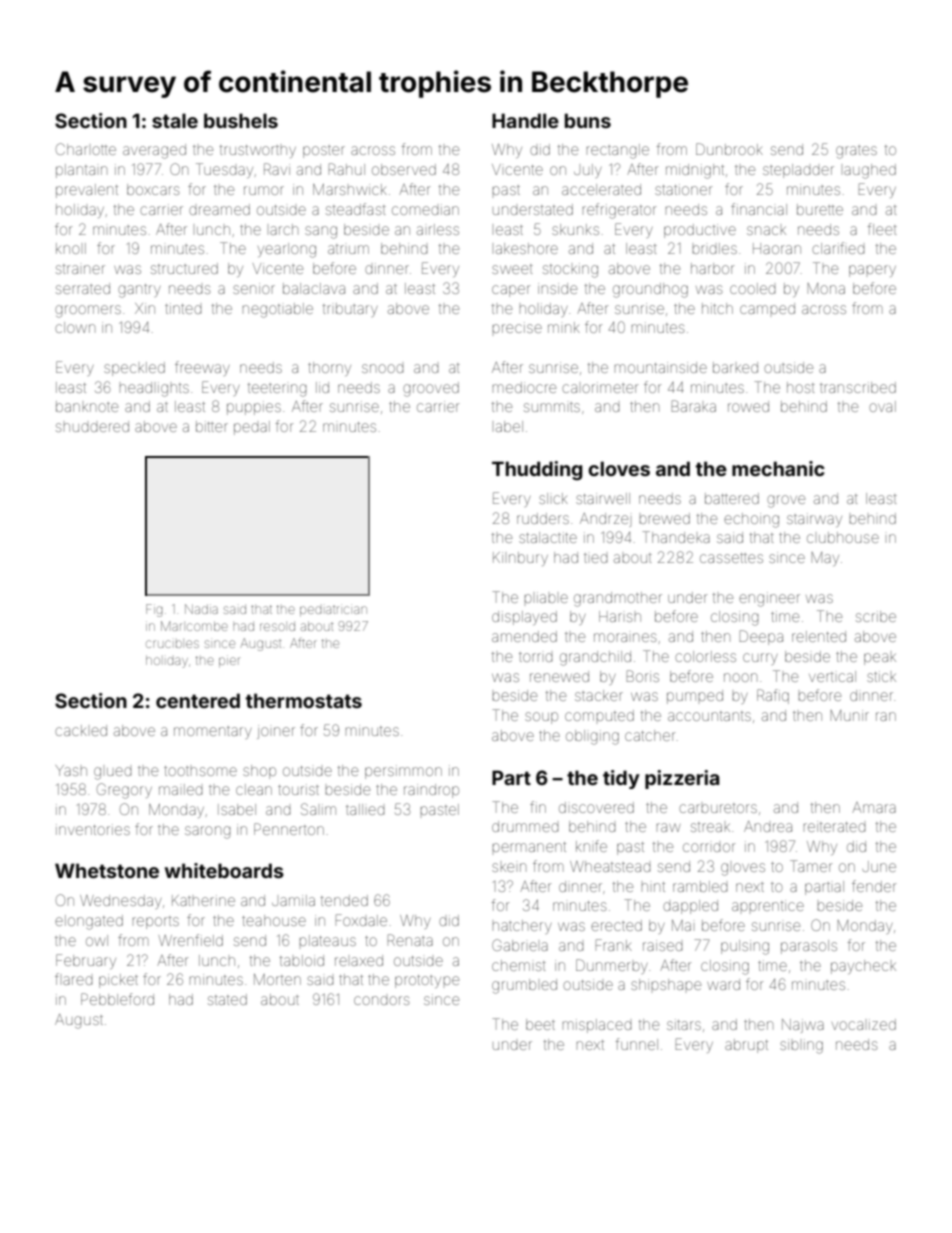 The width and height of the document is (952, 1233). I want to click on observed, so click(404, 169).
